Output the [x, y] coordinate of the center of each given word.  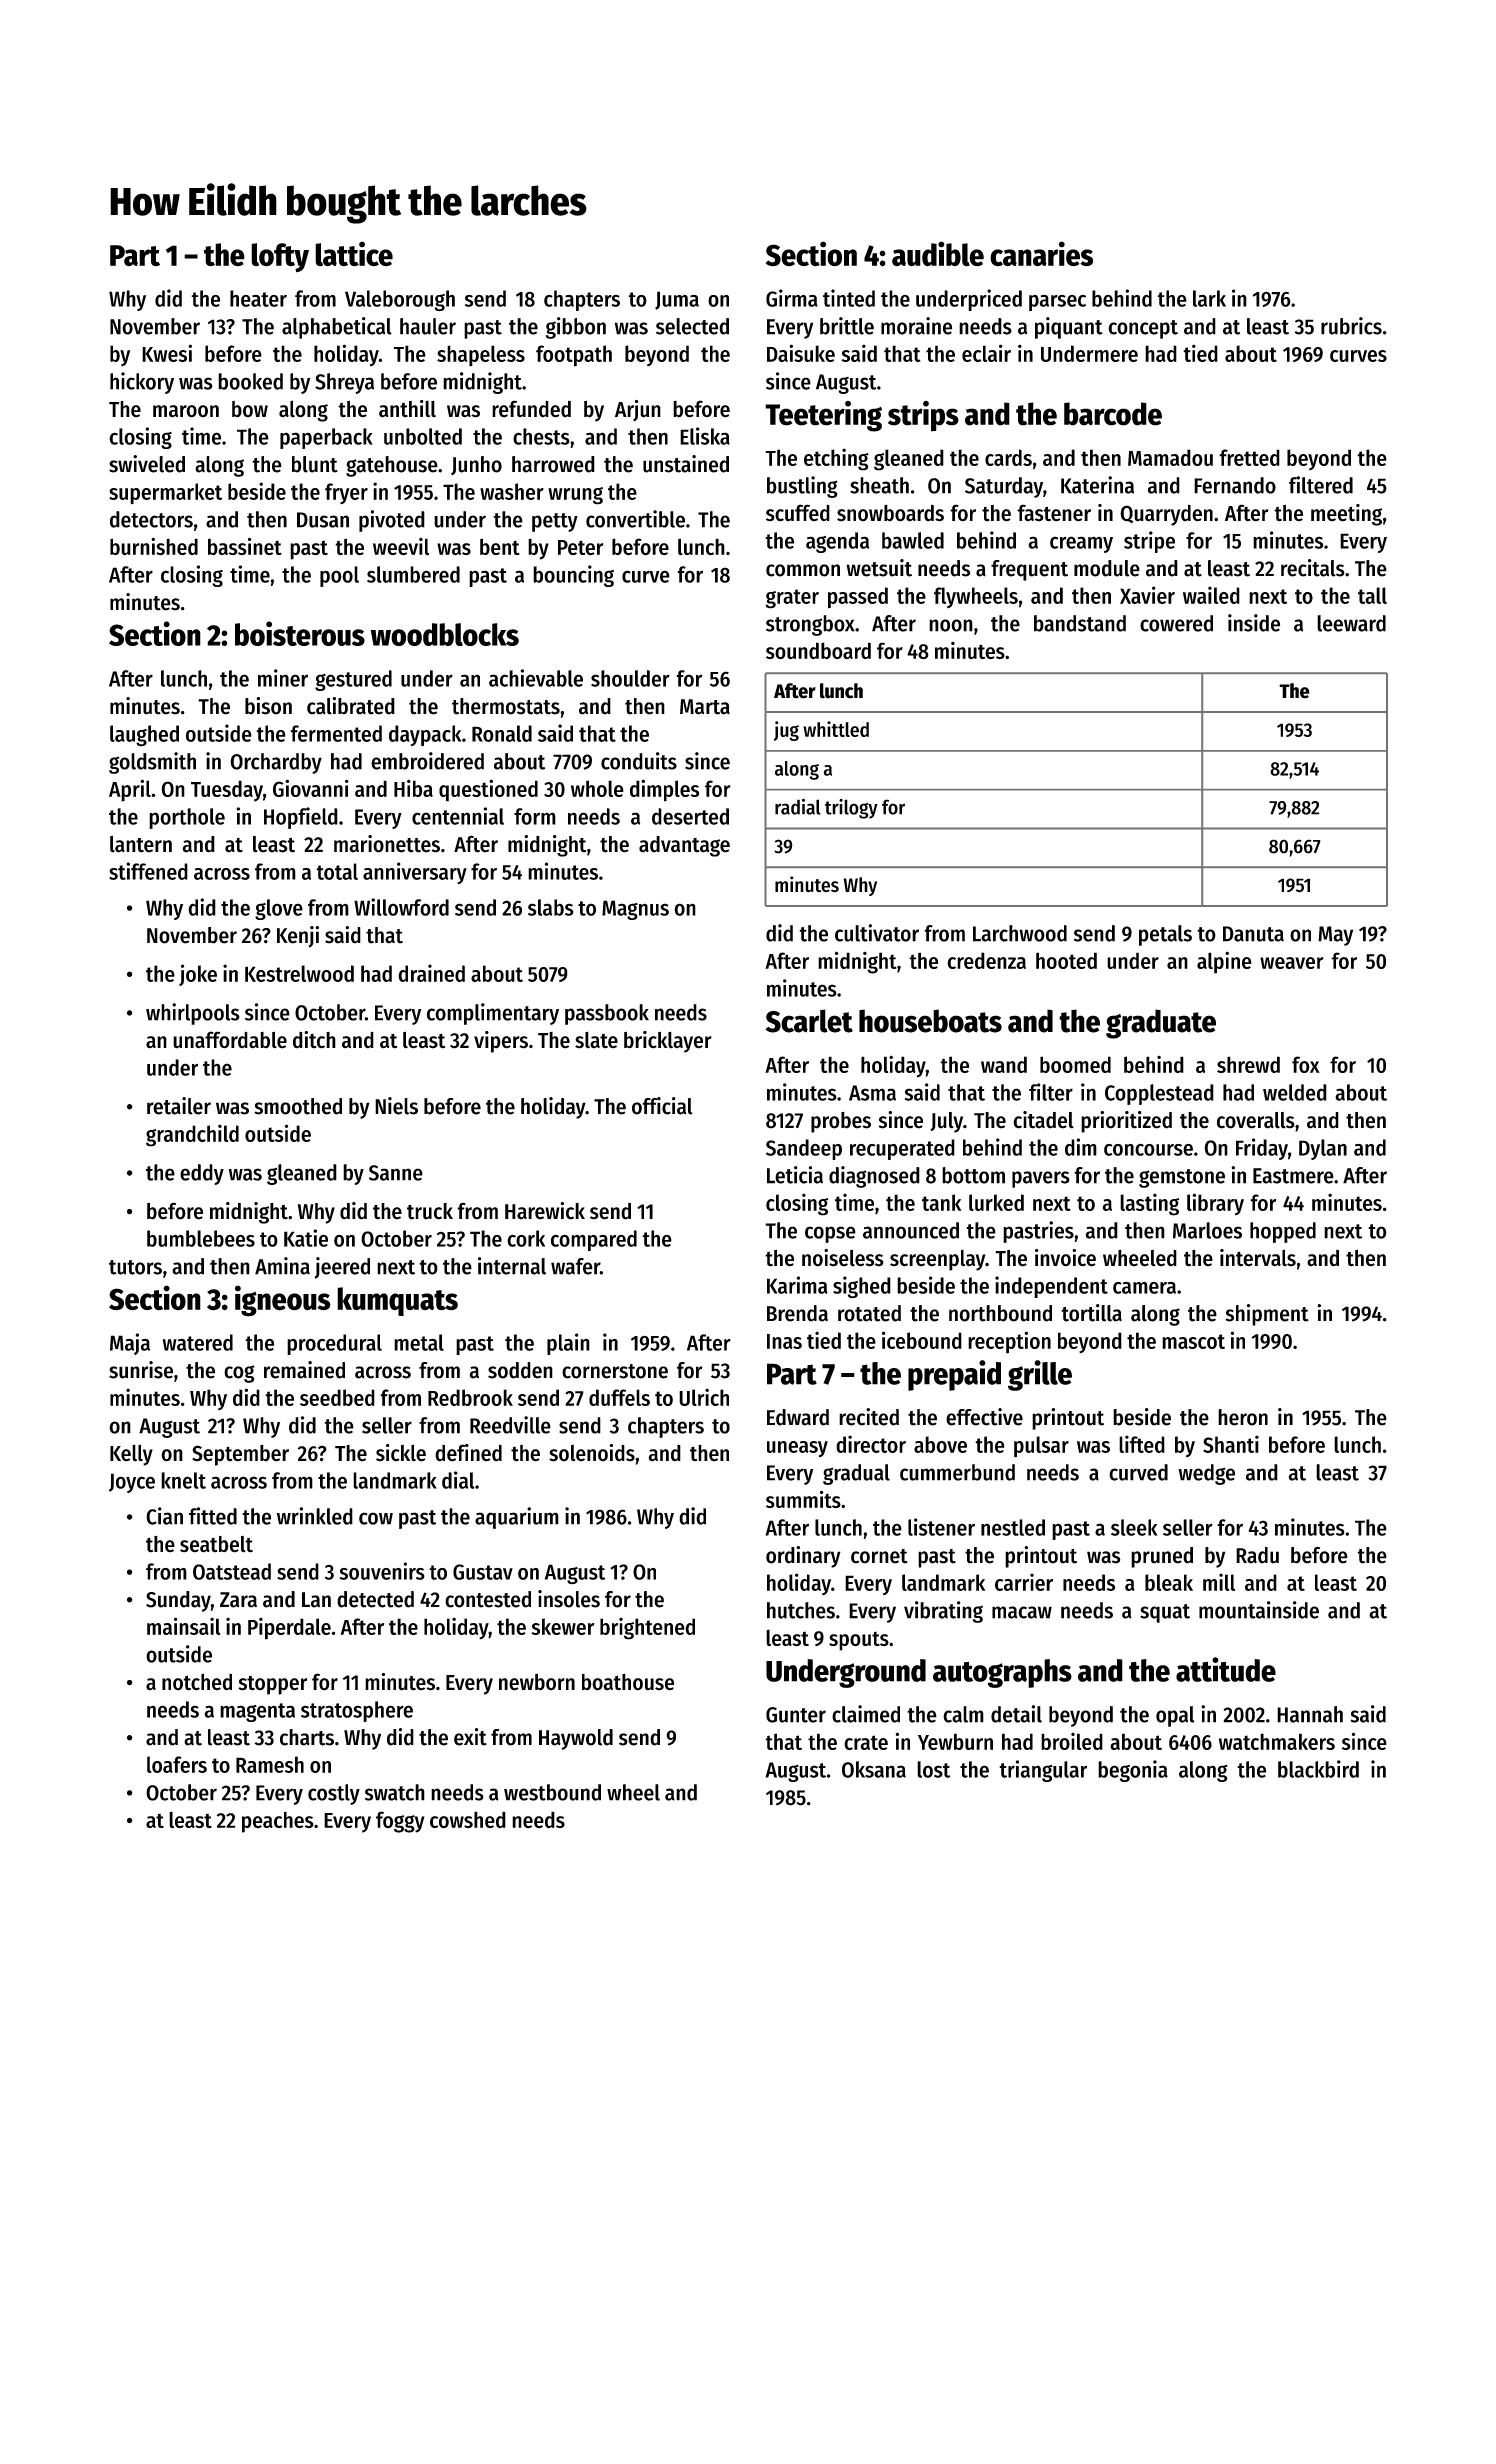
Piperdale [289, 1628]
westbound [552, 1792]
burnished [154, 547]
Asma [872, 1093]
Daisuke [801, 353]
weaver [1292, 963]
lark [1209, 298]
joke [198, 975]
